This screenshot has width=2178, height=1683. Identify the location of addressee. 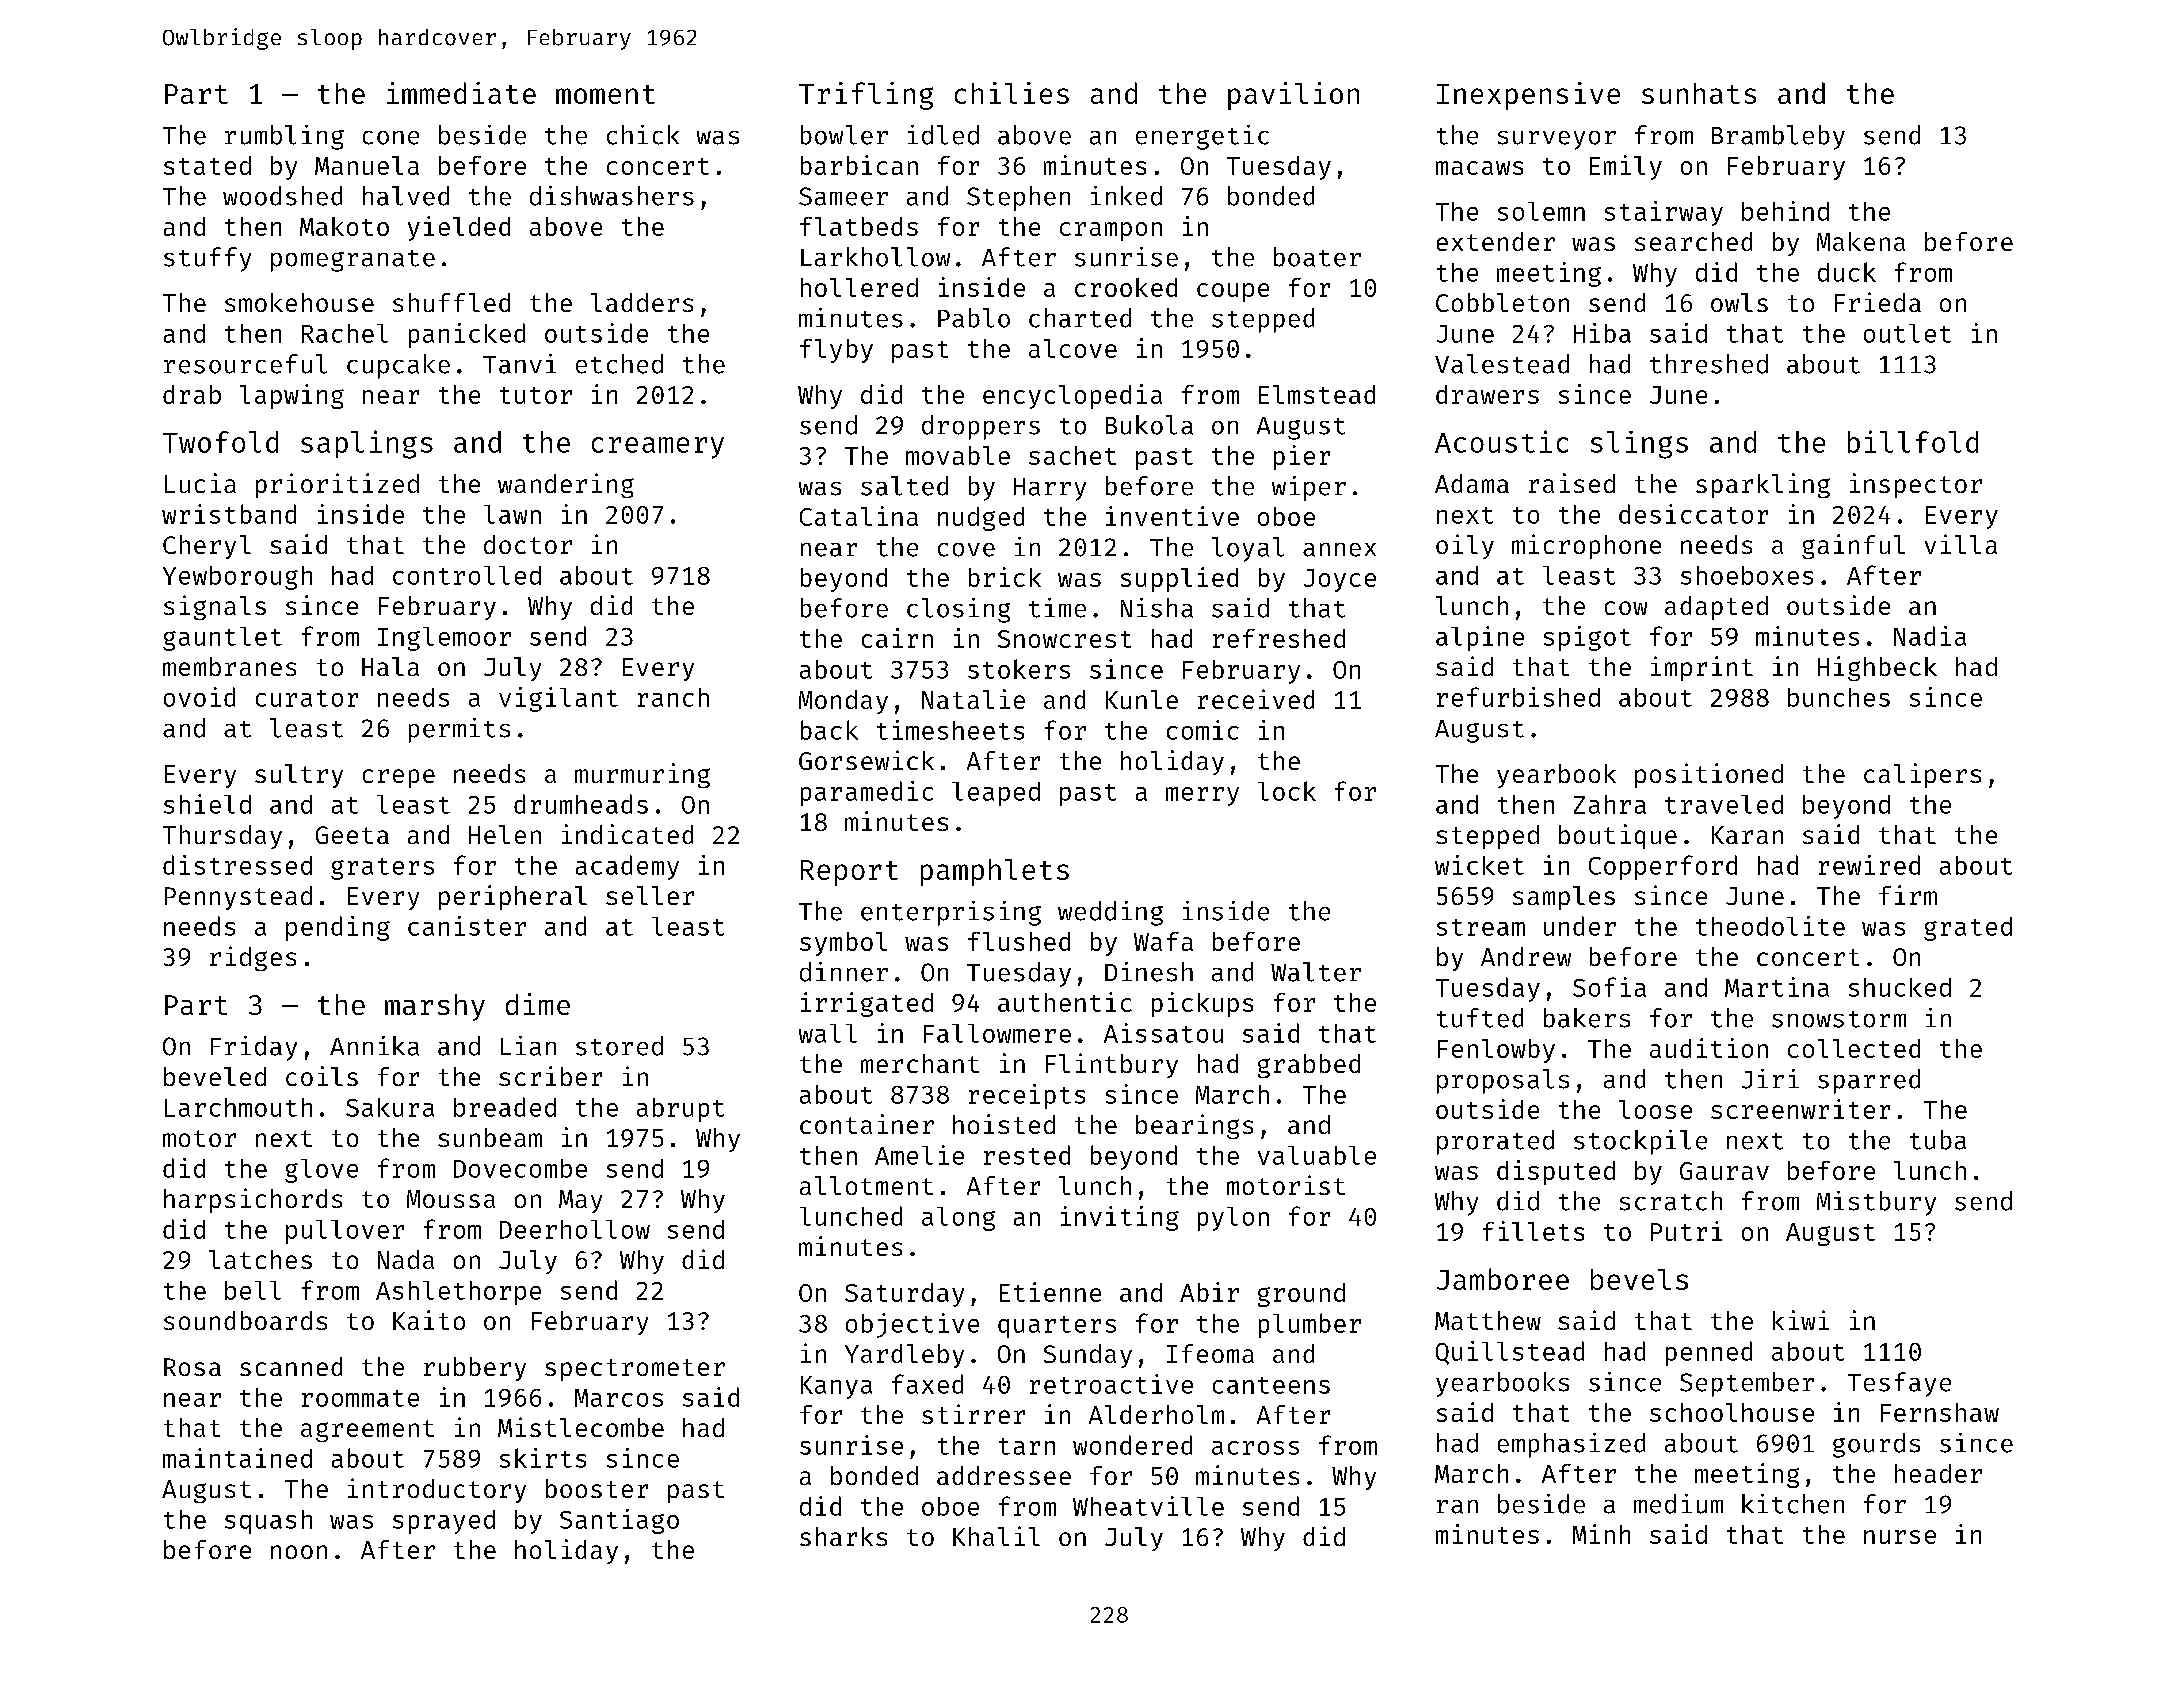
(1004, 1475).
